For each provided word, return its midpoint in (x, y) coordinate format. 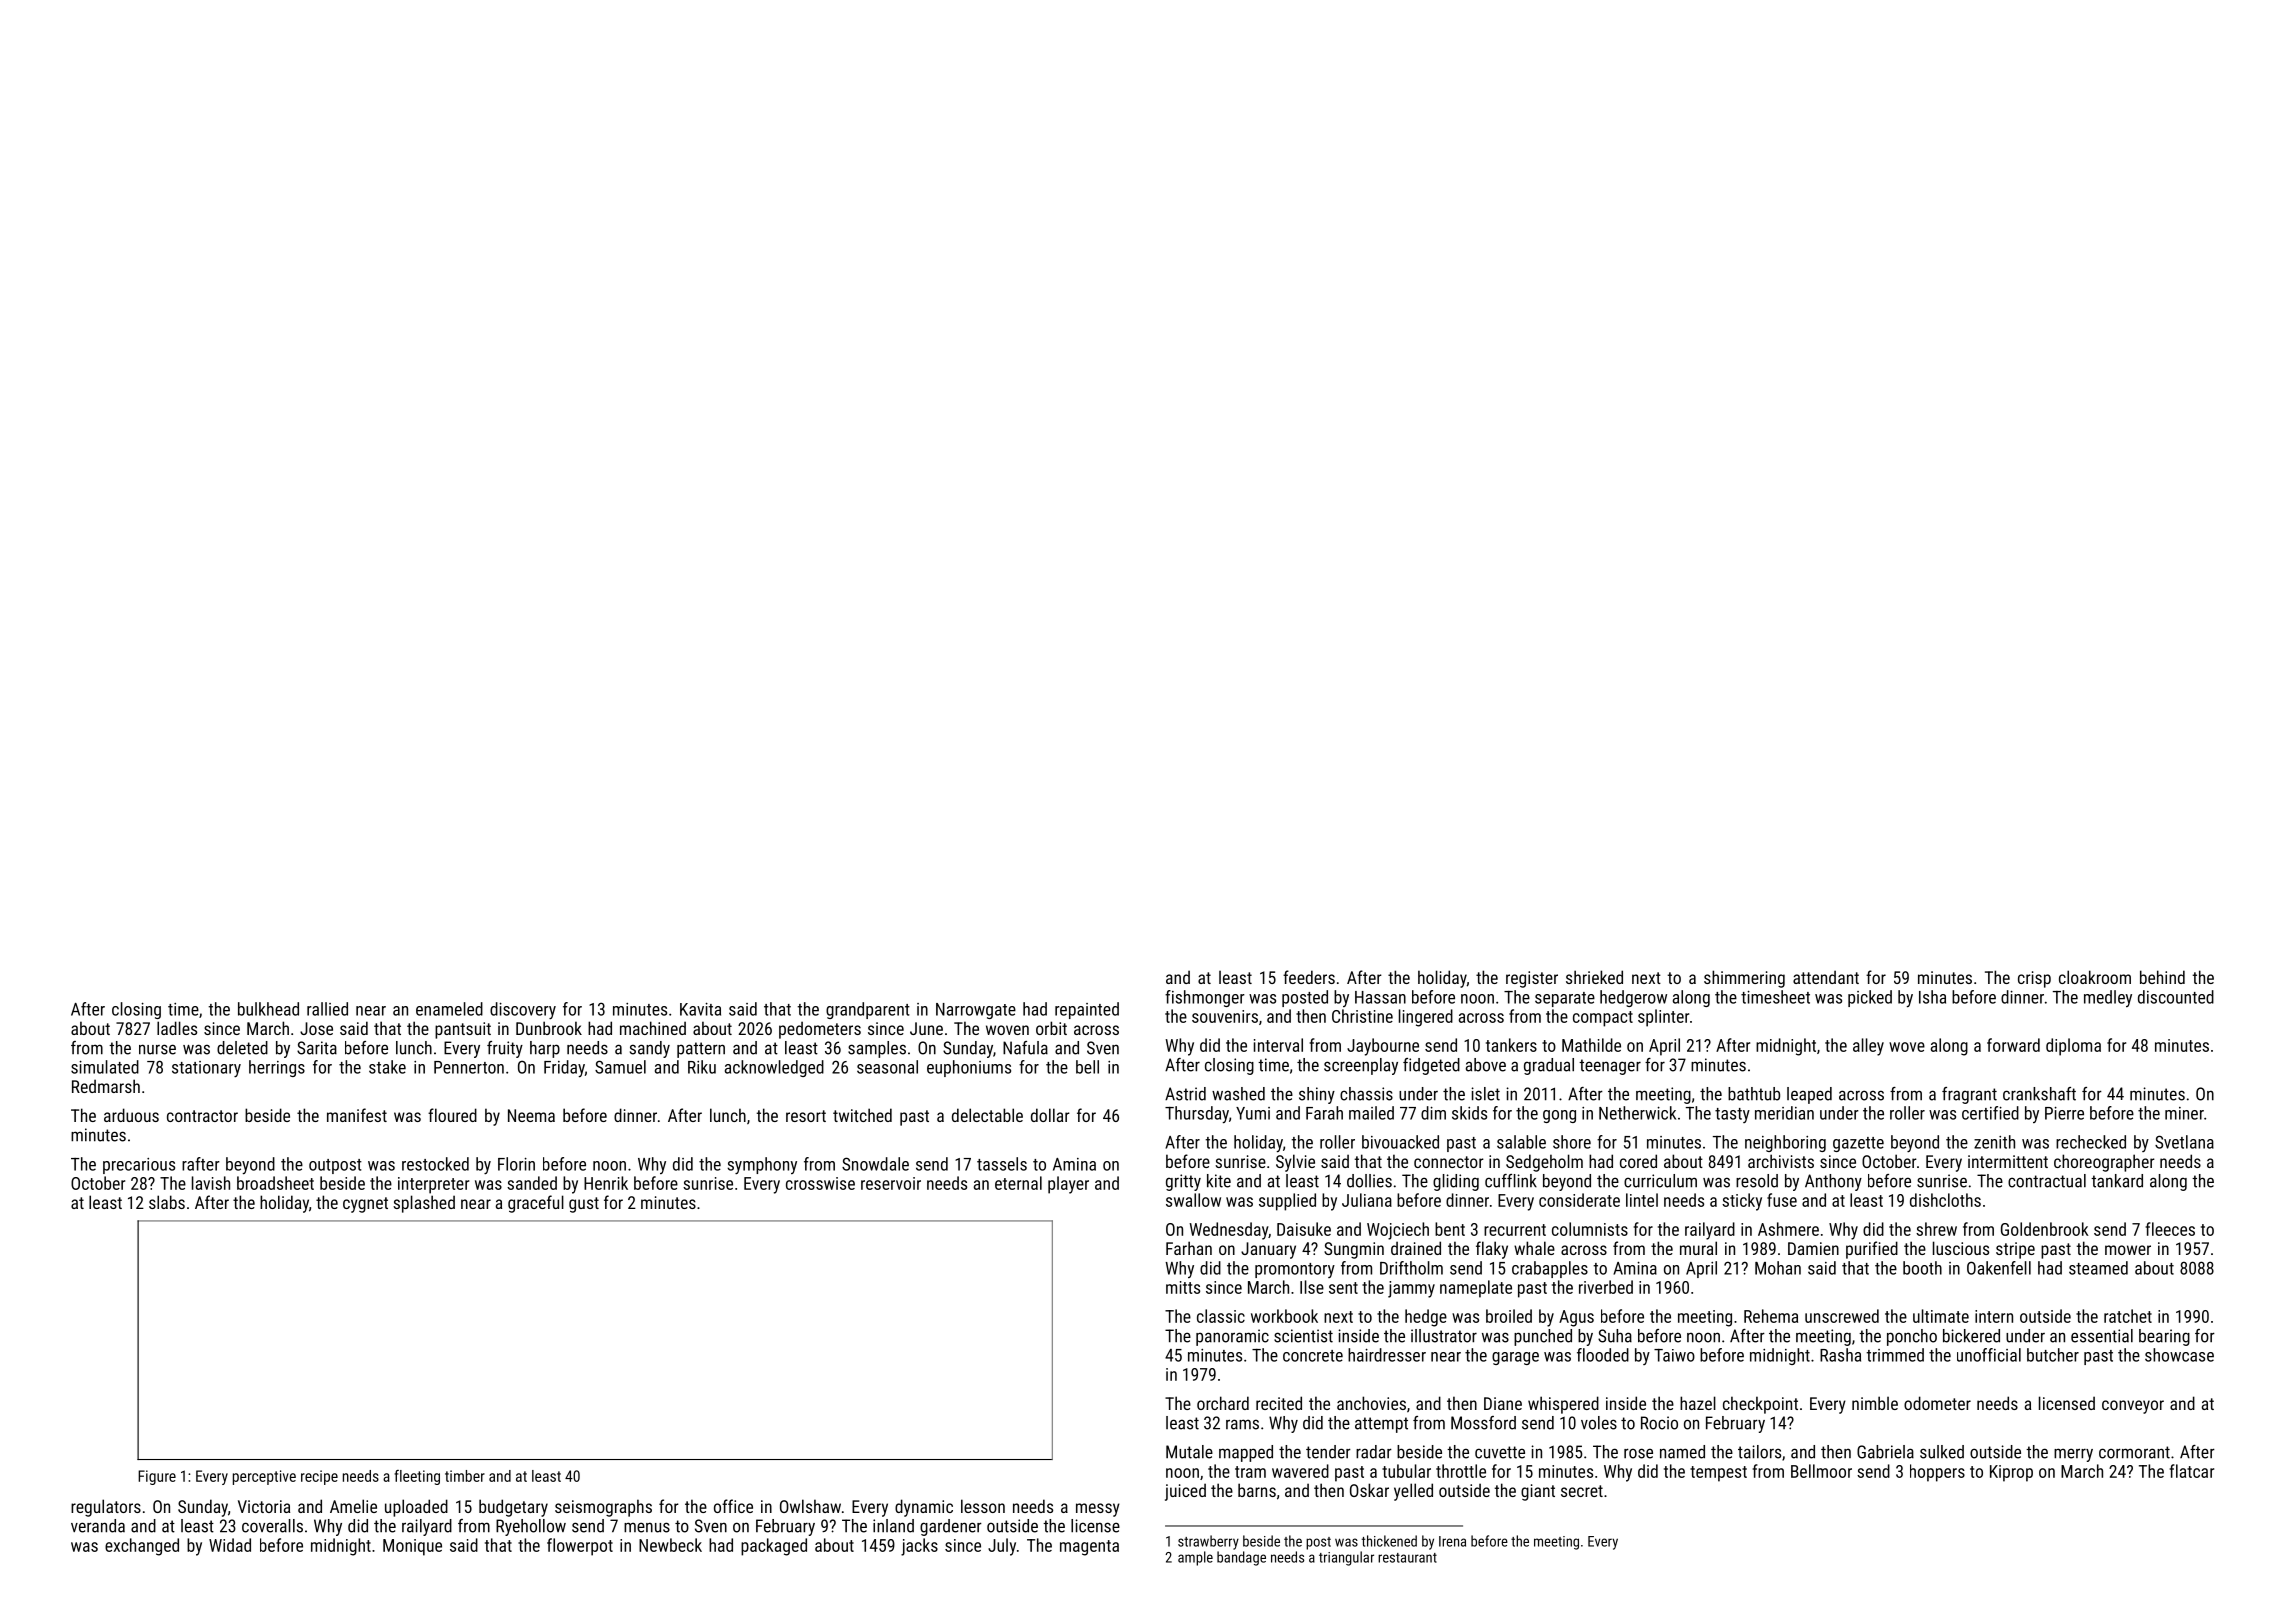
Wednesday (1228, 1231)
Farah (1324, 1113)
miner (2184, 1113)
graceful (536, 1204)
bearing (2164, 1337)
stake (387, 1067)
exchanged (142, 1547)
